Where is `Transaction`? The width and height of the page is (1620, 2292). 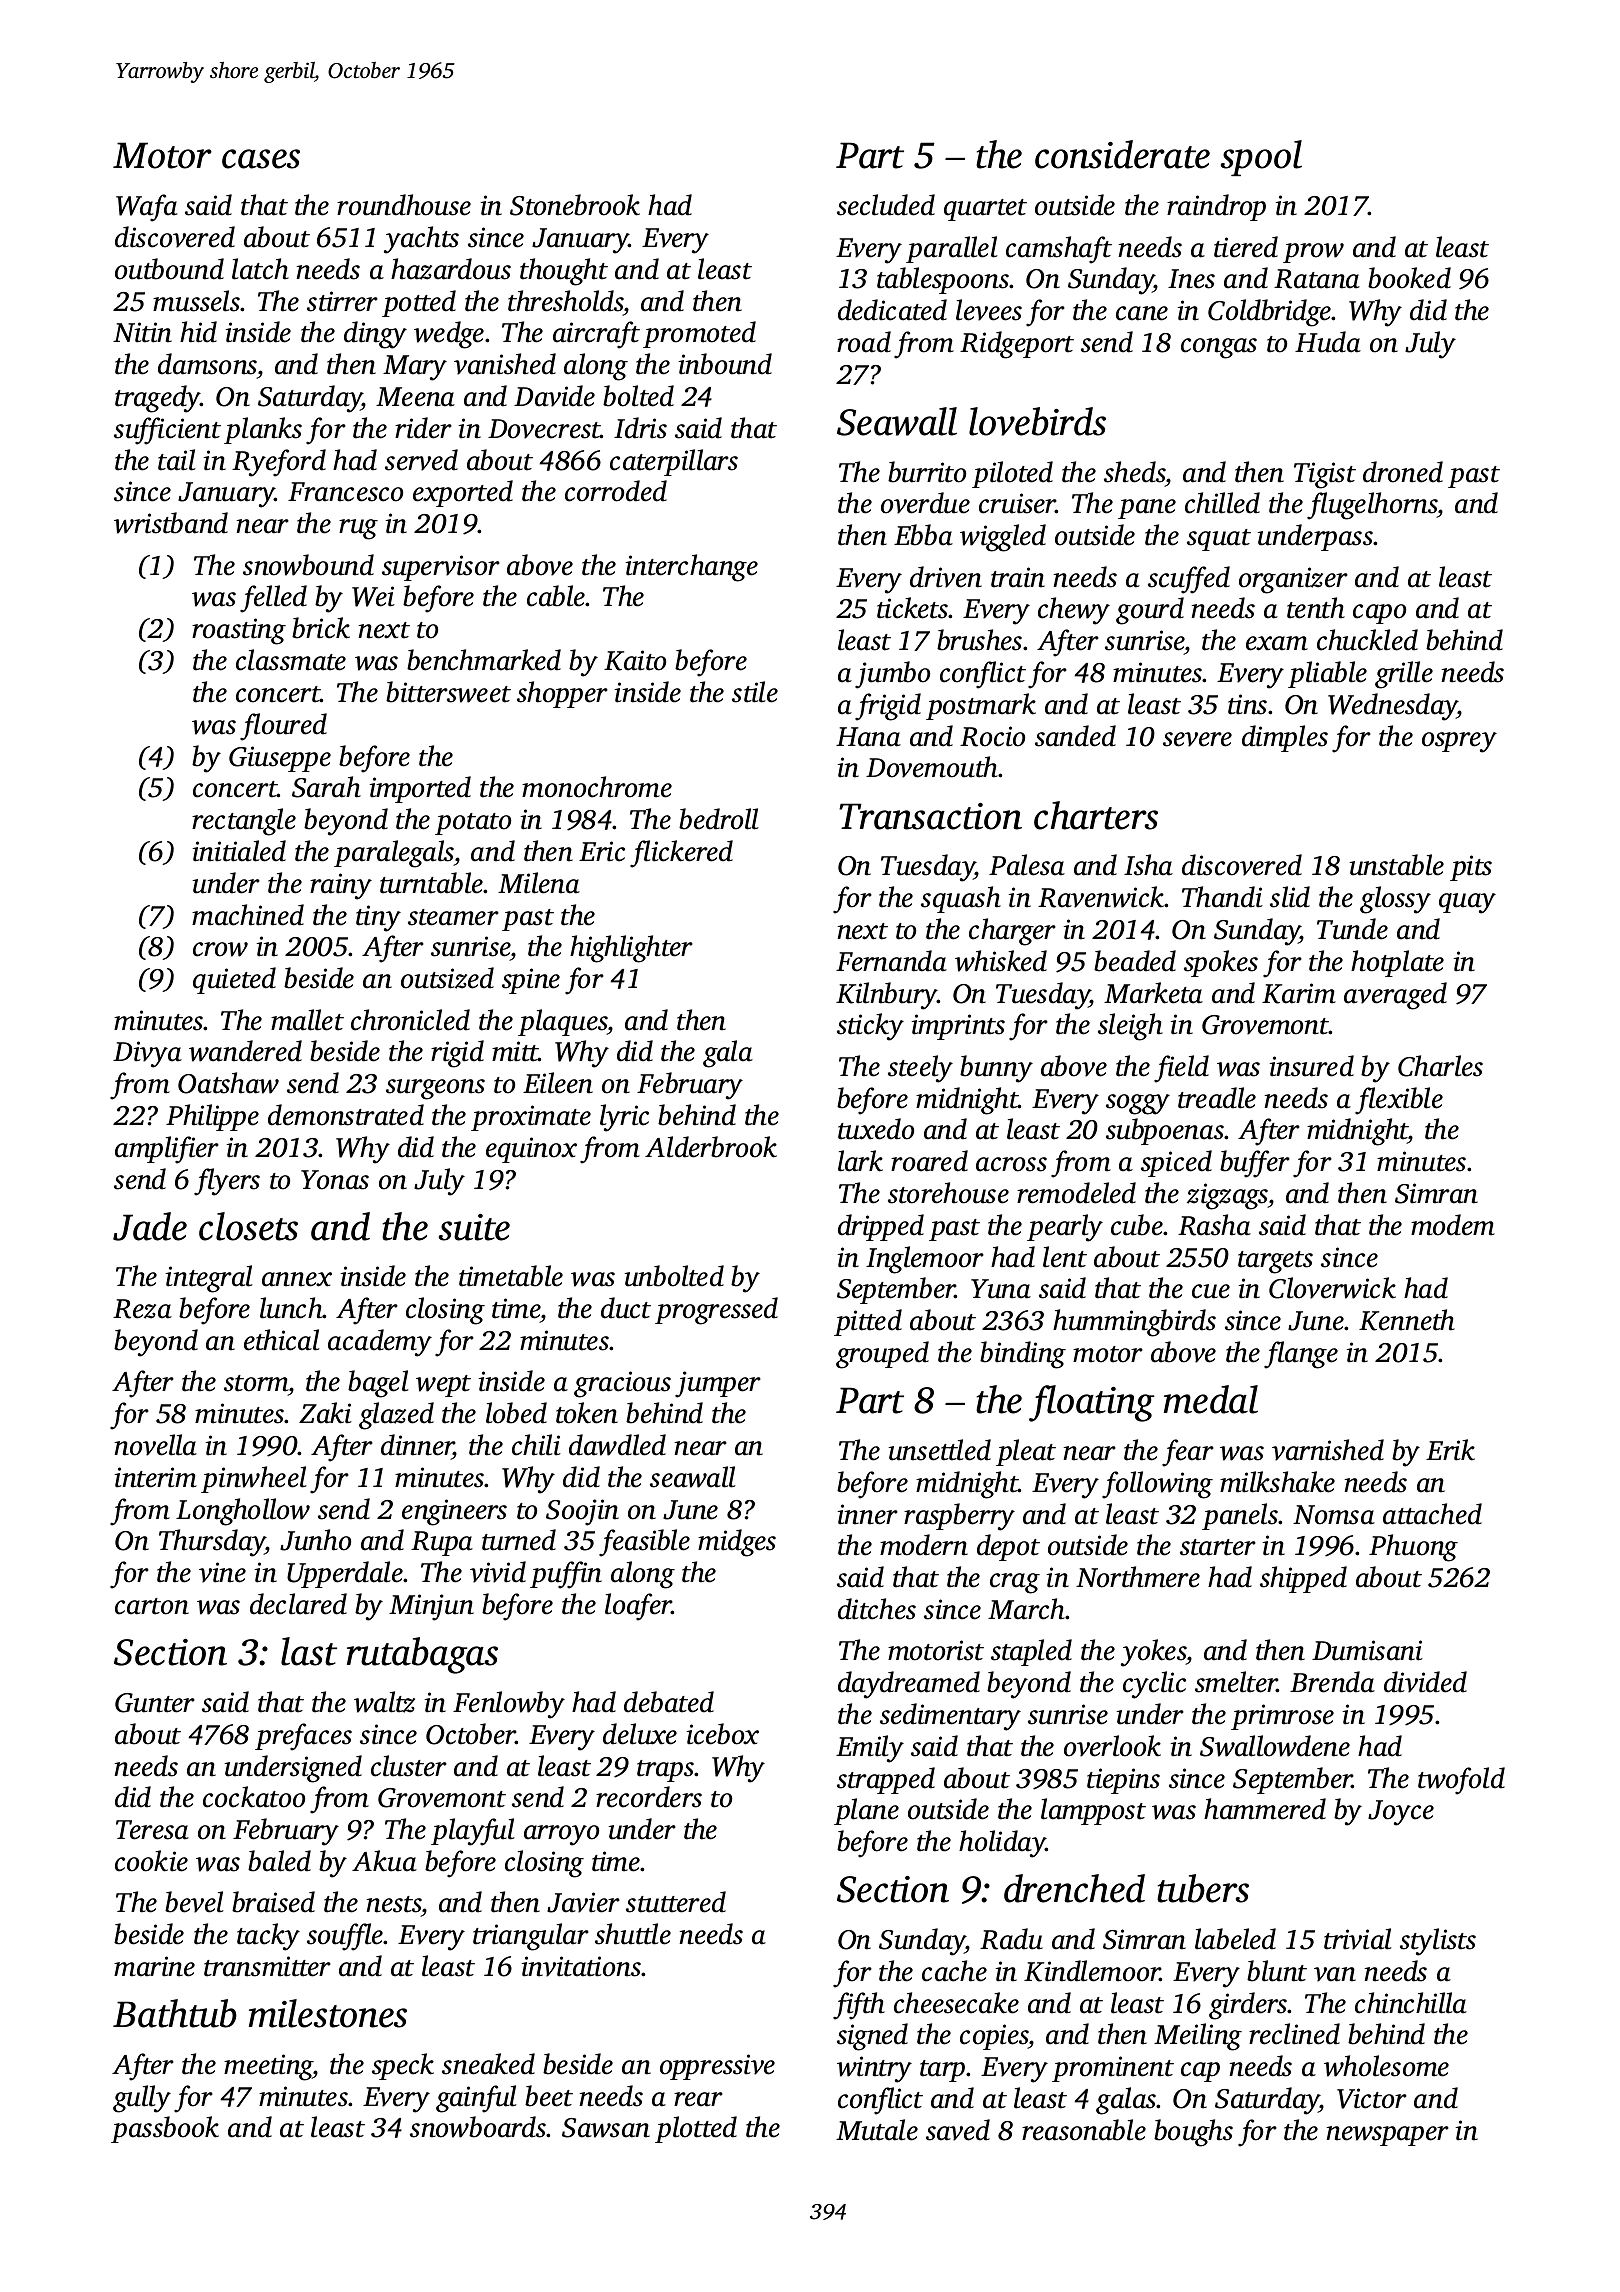 Transaction is located at coordinates (930, 816).
